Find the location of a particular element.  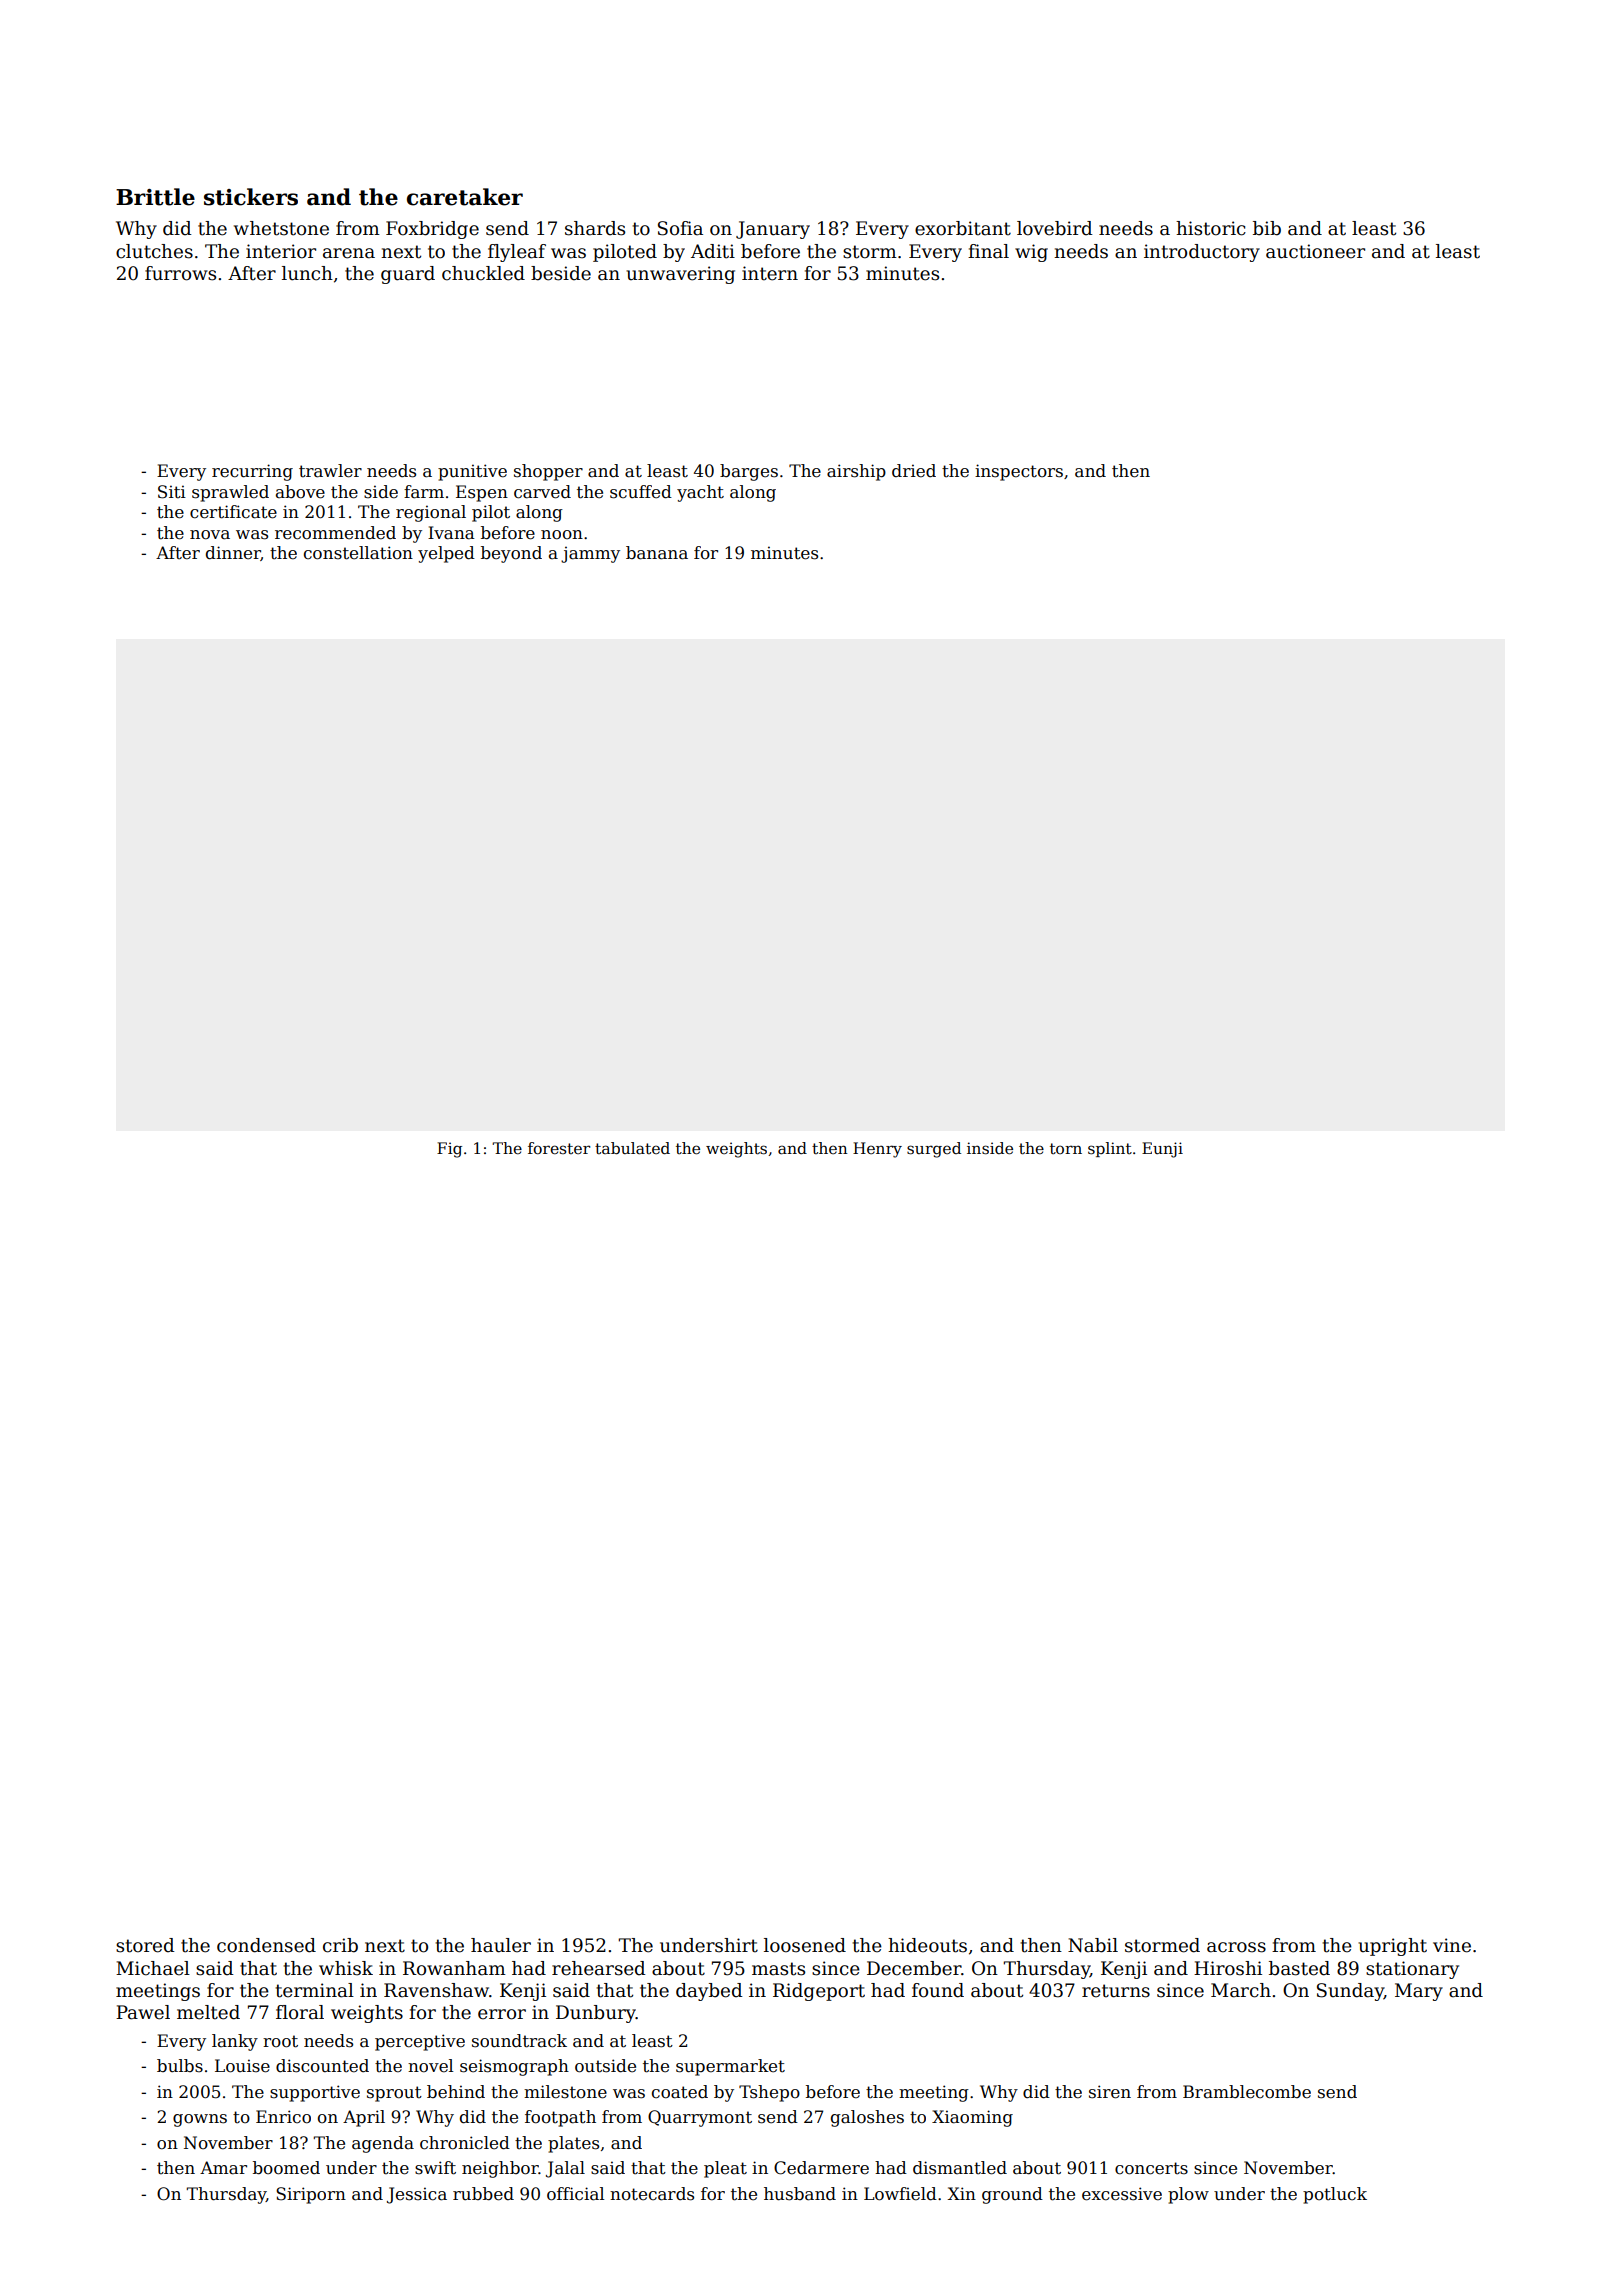

tabulated is located at coordinates (632, 1148).
